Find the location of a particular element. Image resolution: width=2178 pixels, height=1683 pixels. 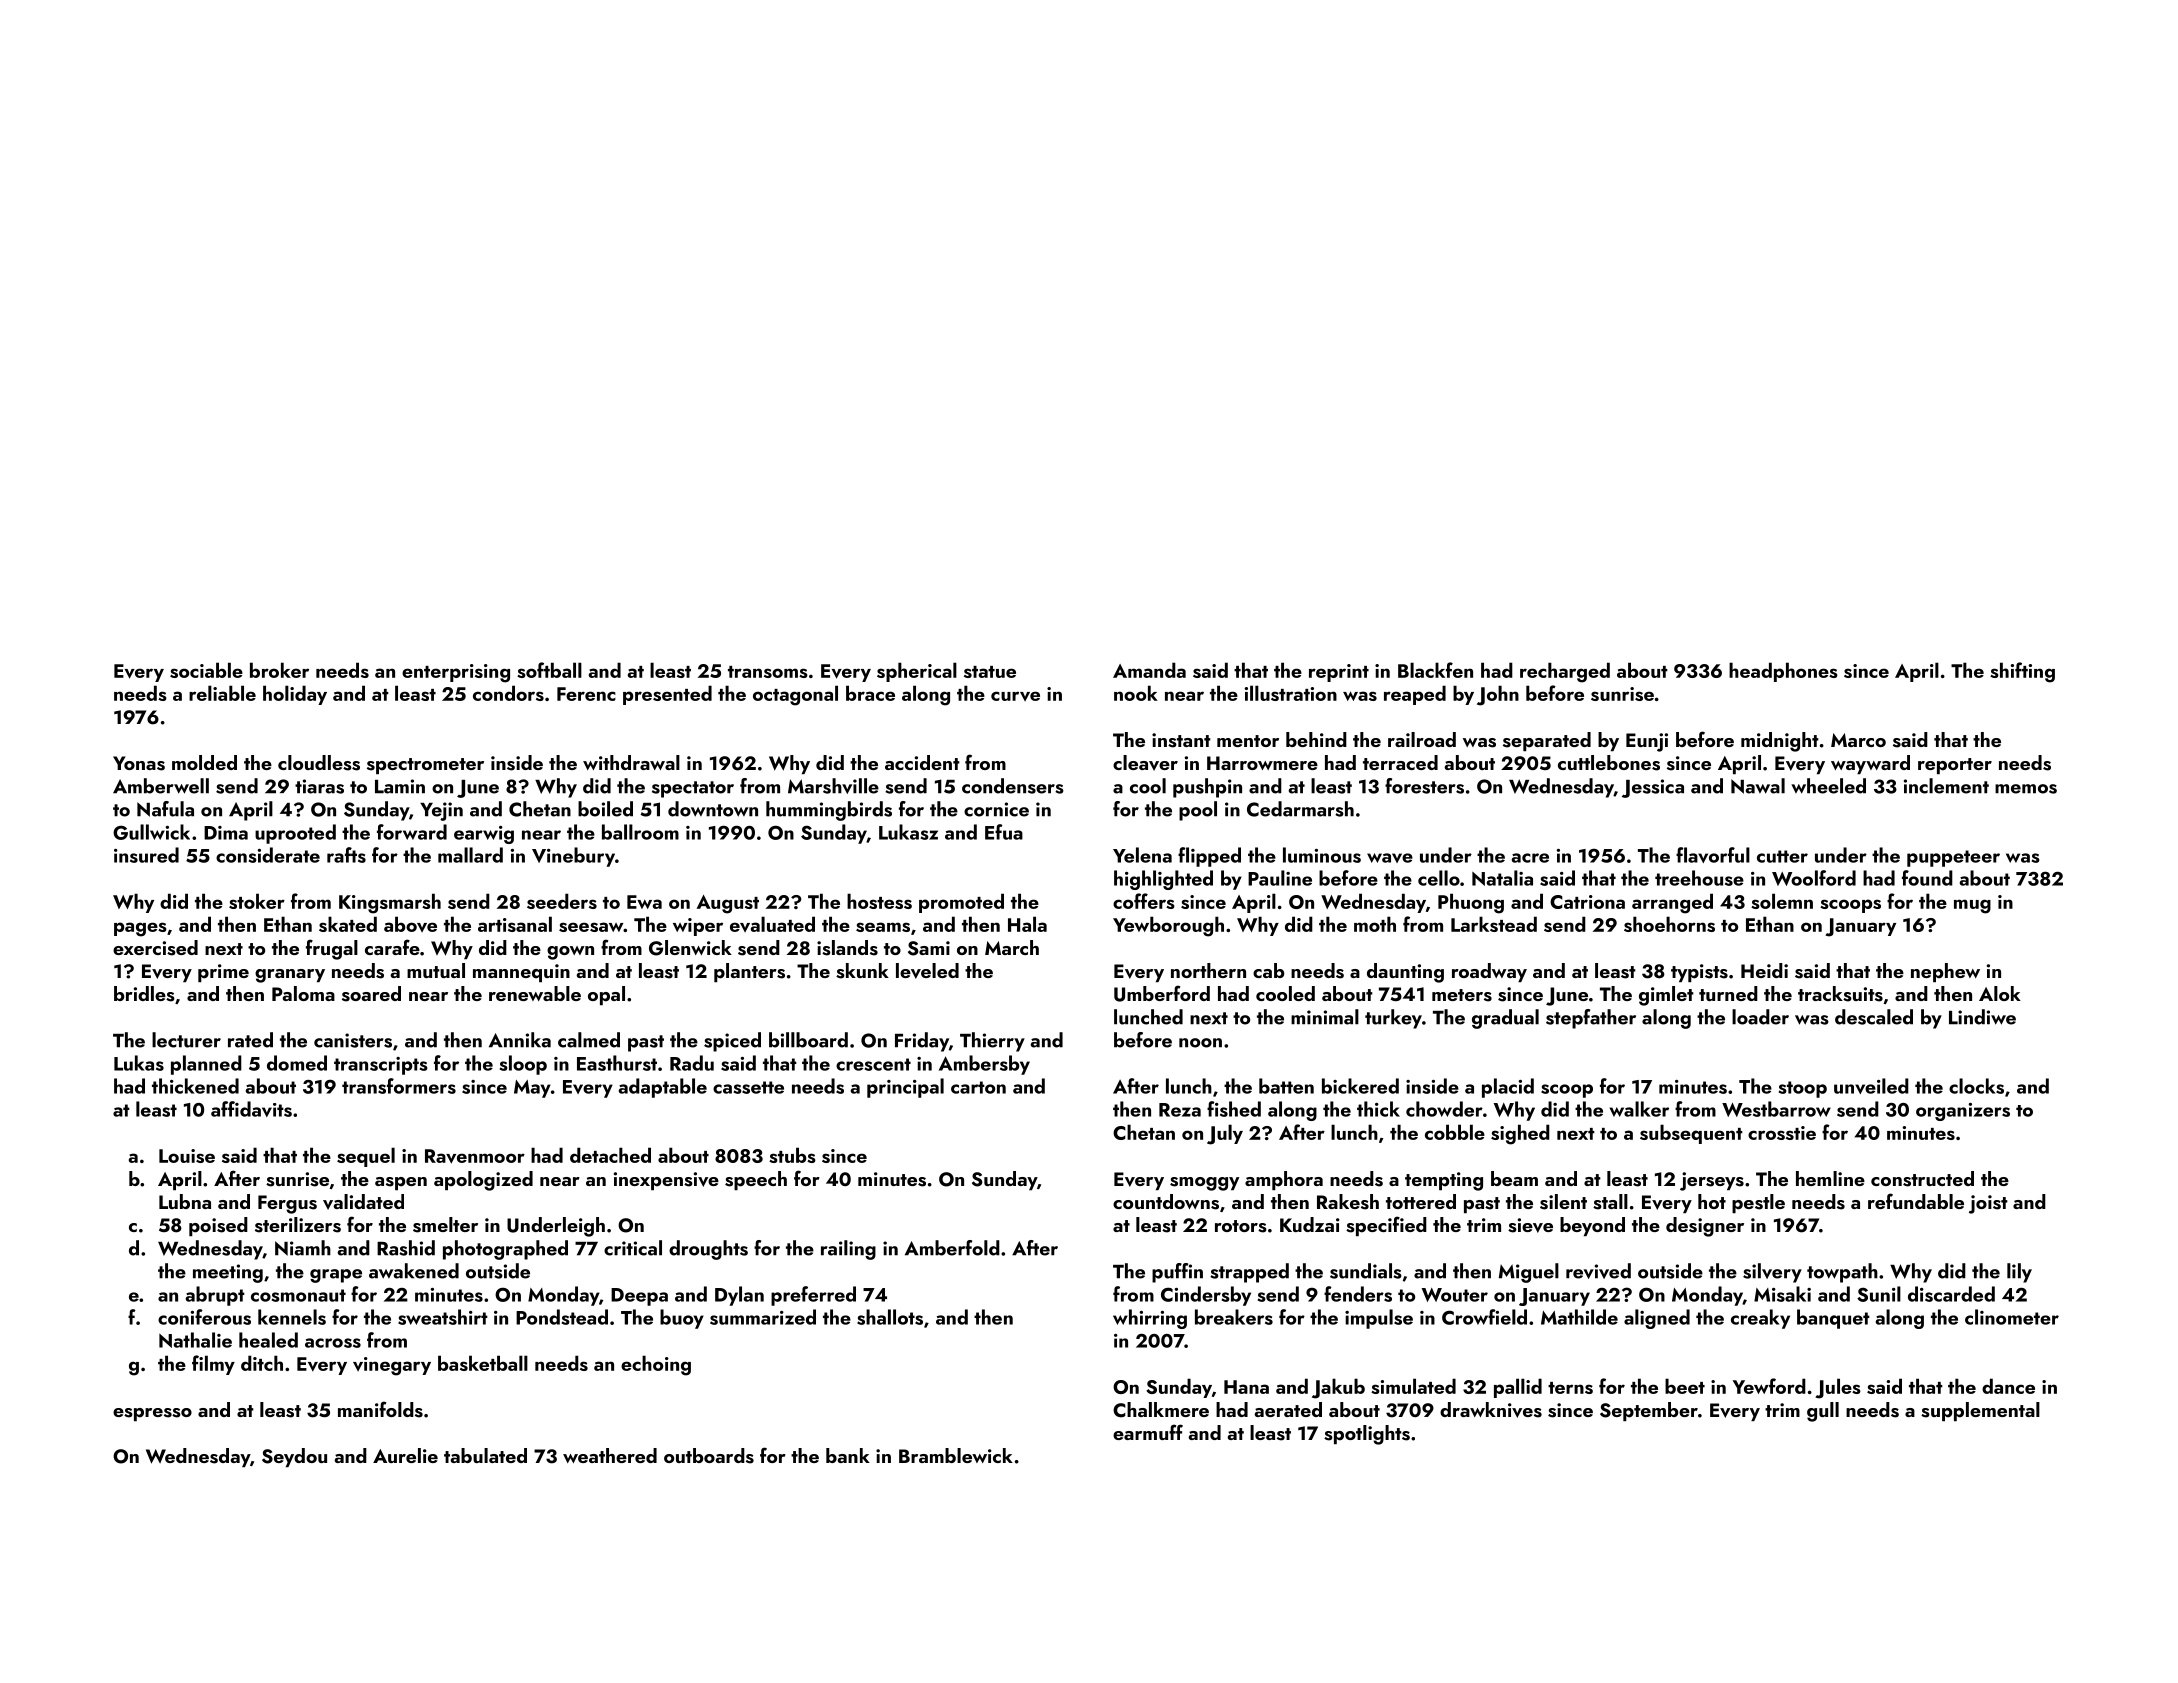

Rakesh is located at coordinates (1348, 1202).
